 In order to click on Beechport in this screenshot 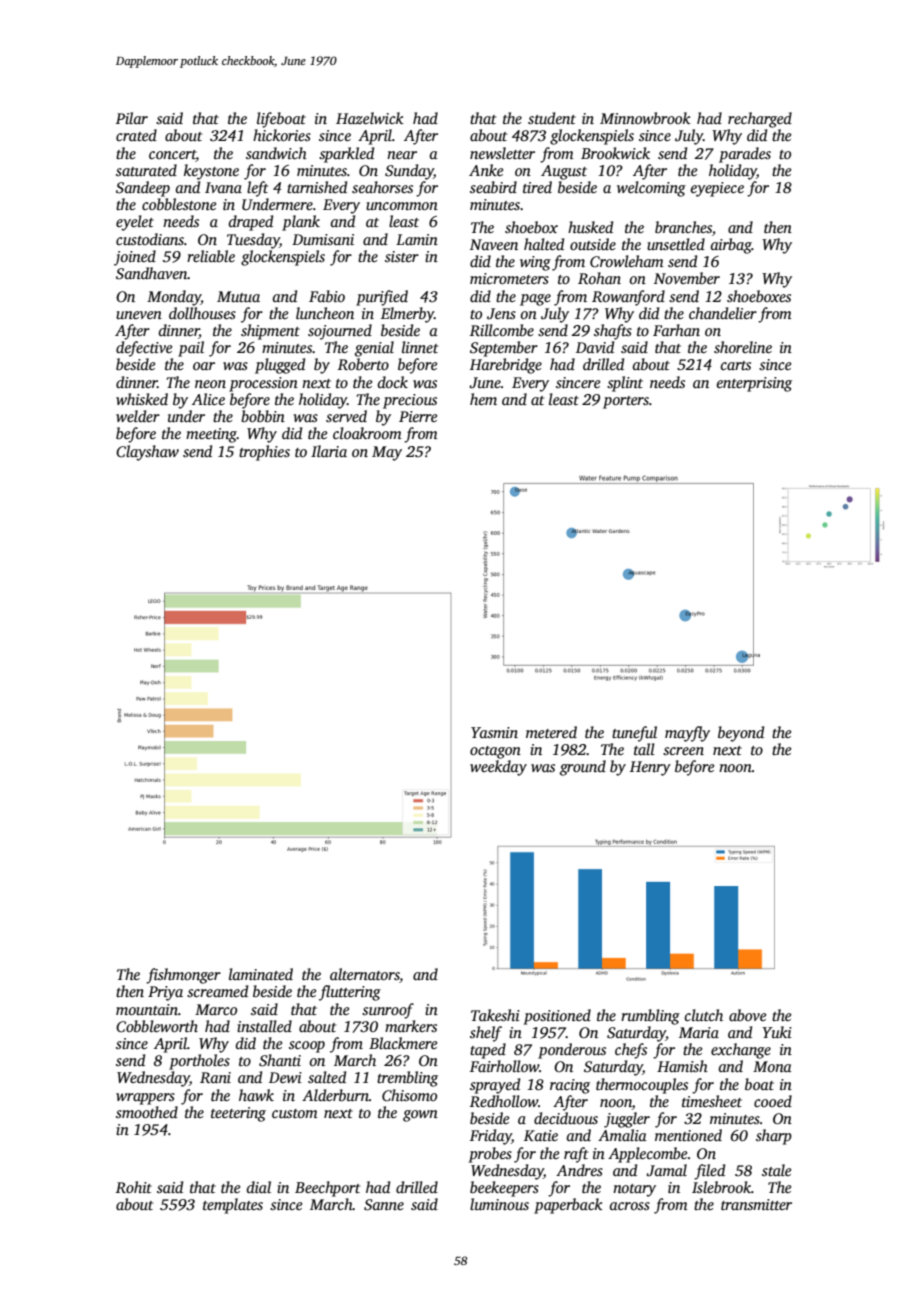, I will do `click(327, 1189)`.
